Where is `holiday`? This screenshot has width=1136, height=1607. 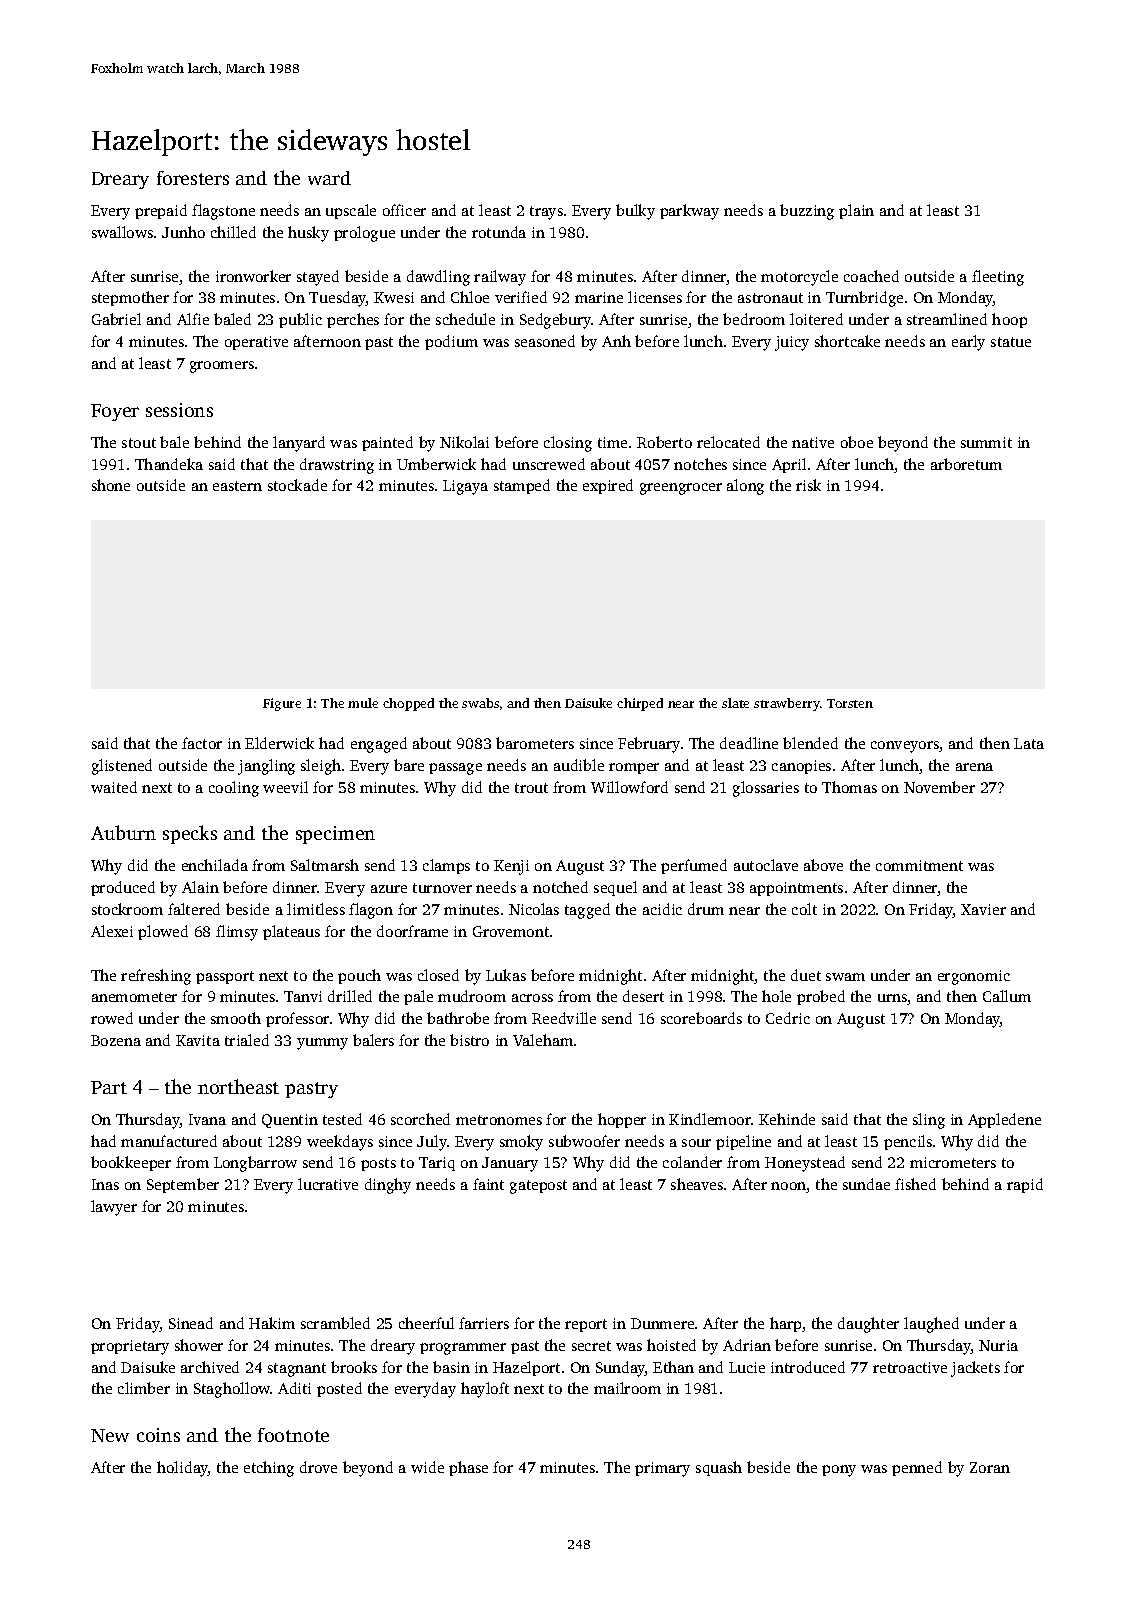
holiday is located at coordinates (183, 1469).
